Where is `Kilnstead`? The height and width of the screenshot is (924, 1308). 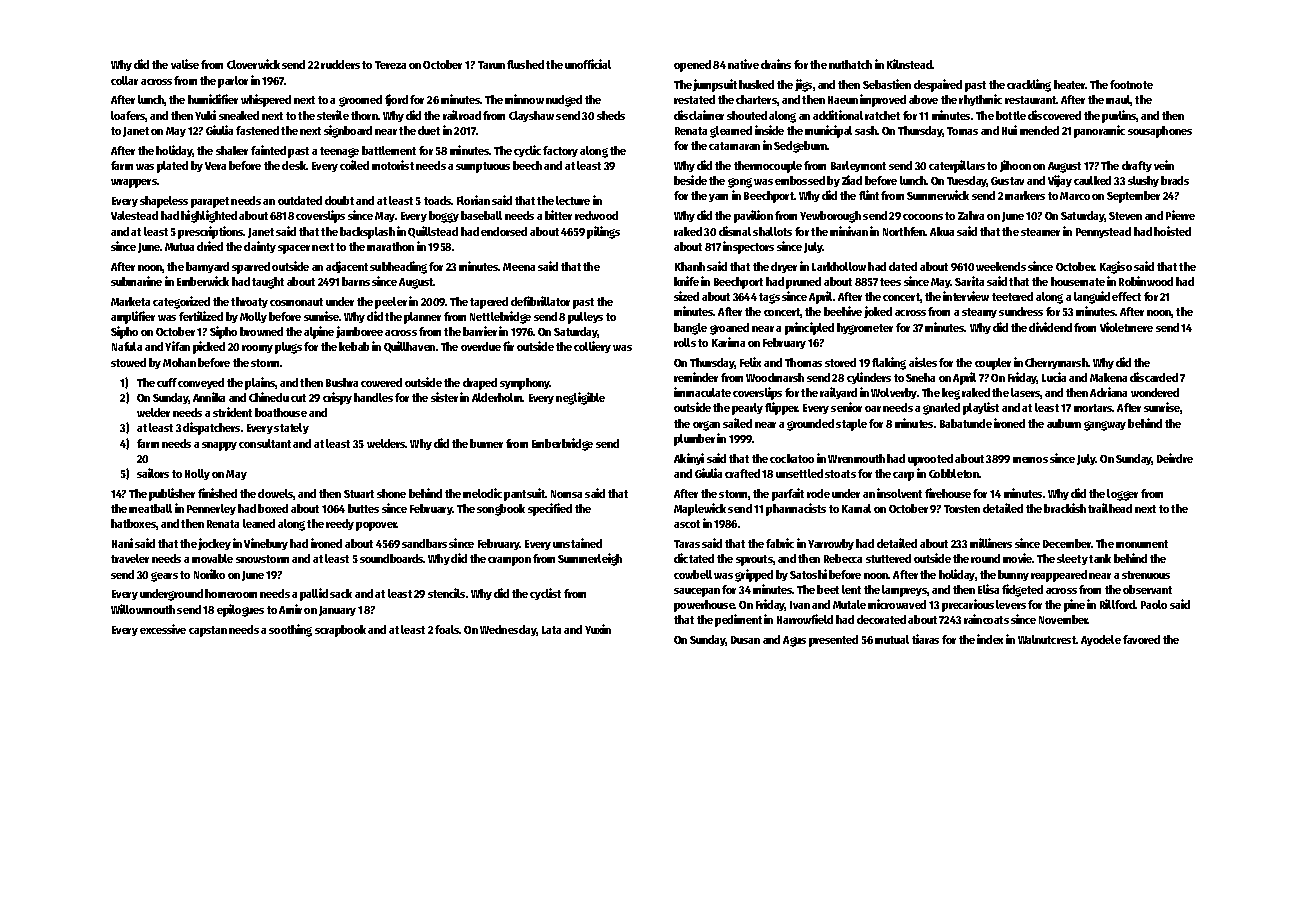 Kilnstead is located at coordinates (910, 64).
